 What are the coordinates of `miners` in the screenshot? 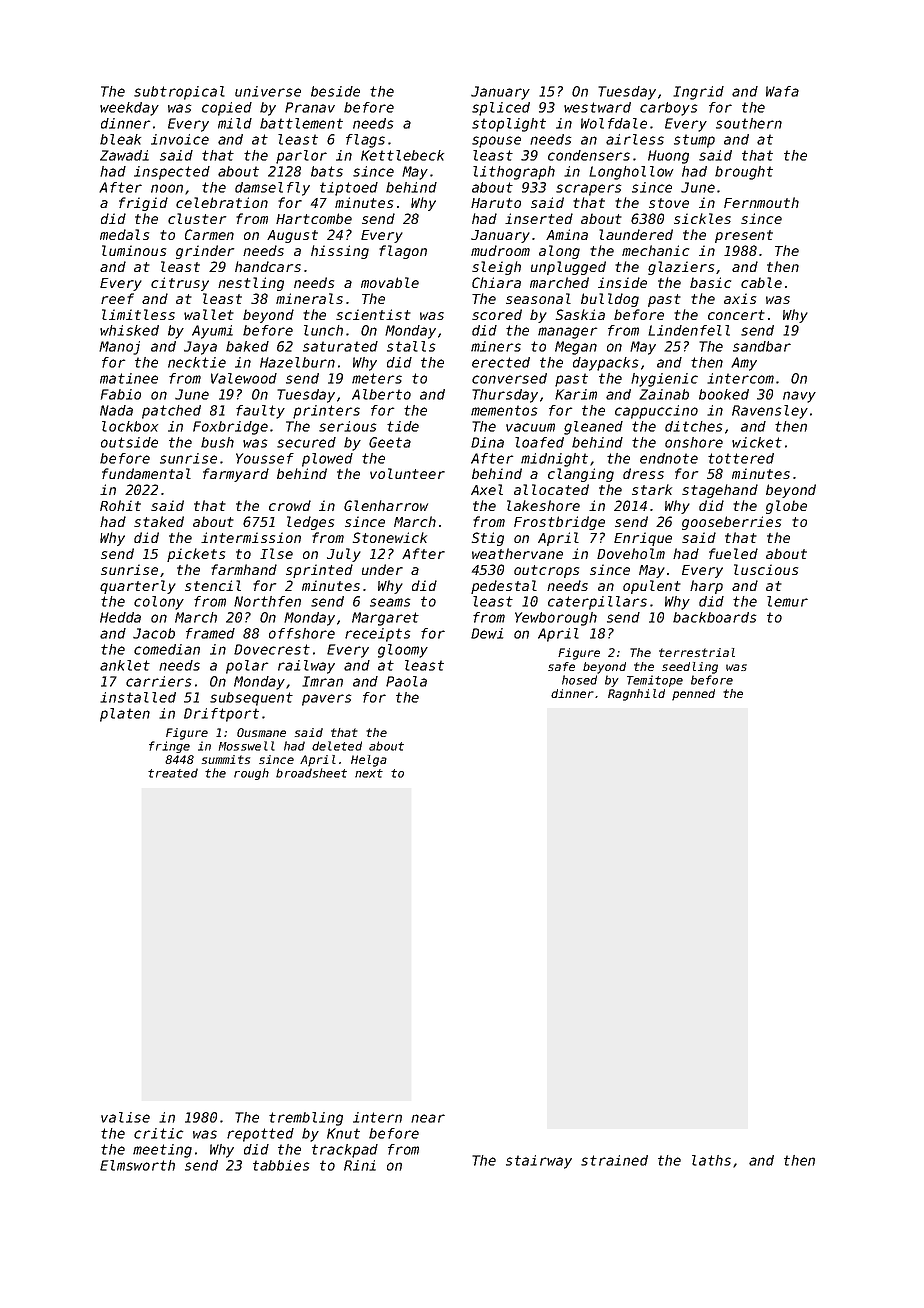 It's located at (496, 346).
